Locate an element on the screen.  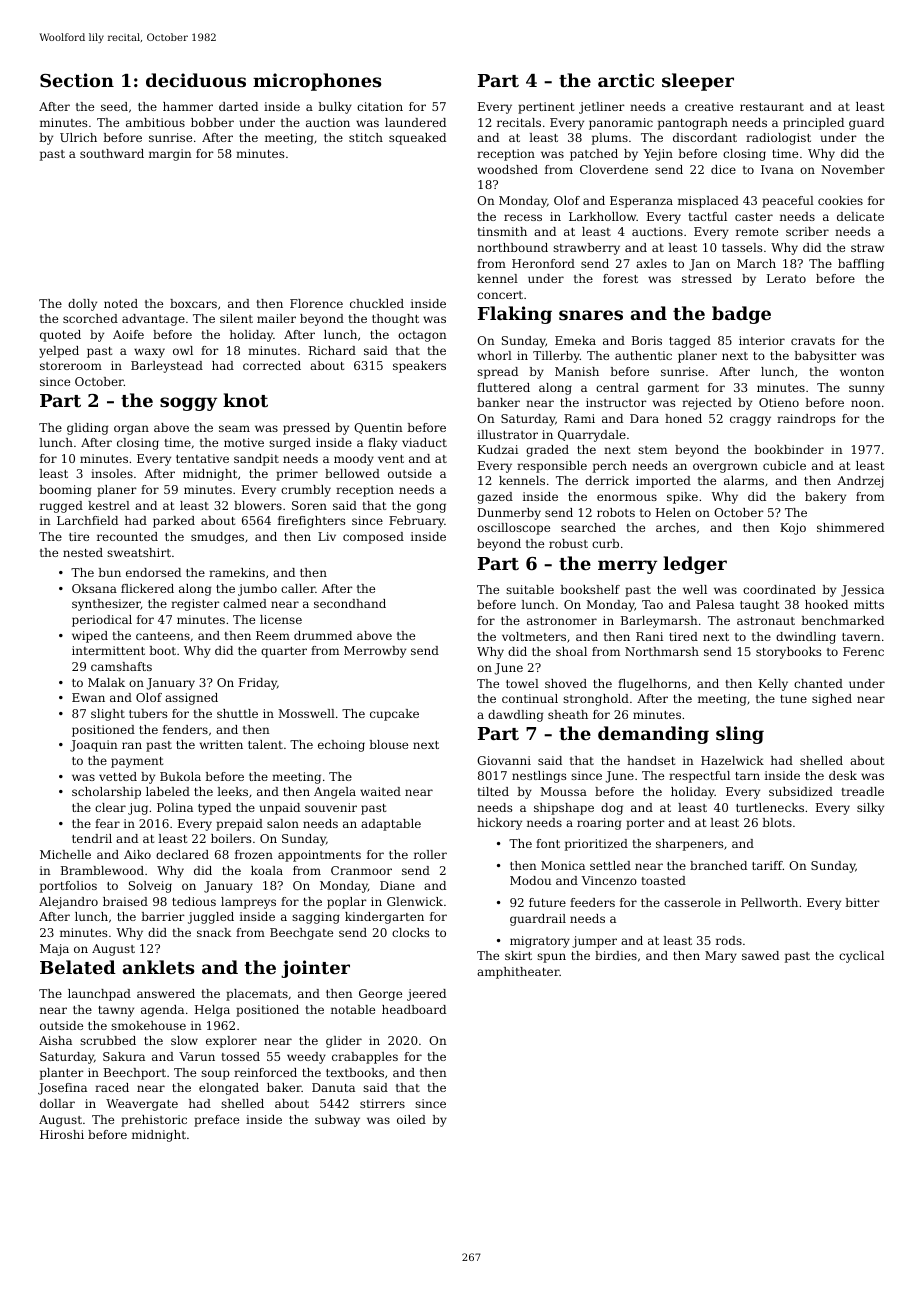
oiled is located at coordinates (411, 1119).
